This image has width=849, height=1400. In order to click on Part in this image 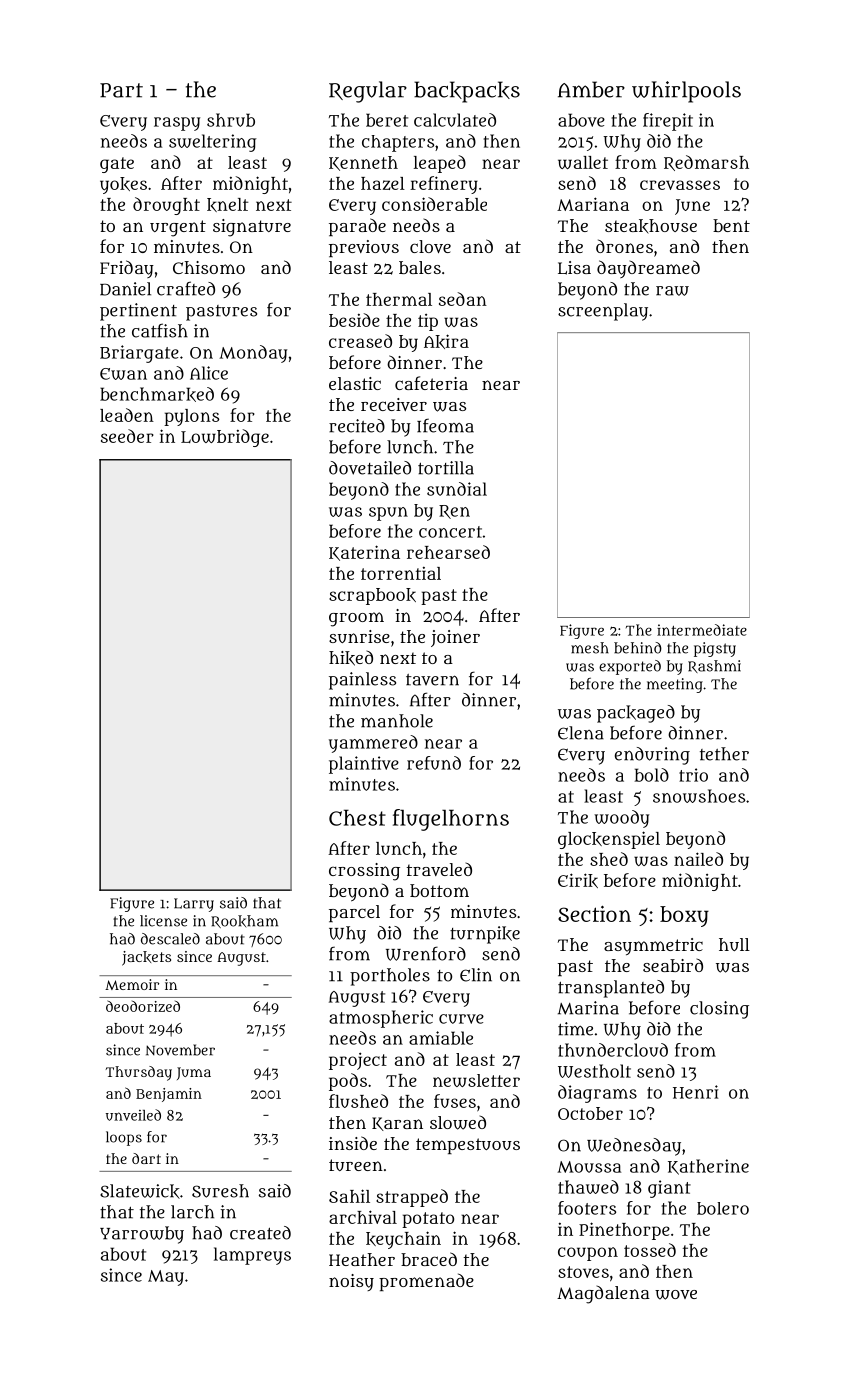, I will do `click(121, 90)`.
